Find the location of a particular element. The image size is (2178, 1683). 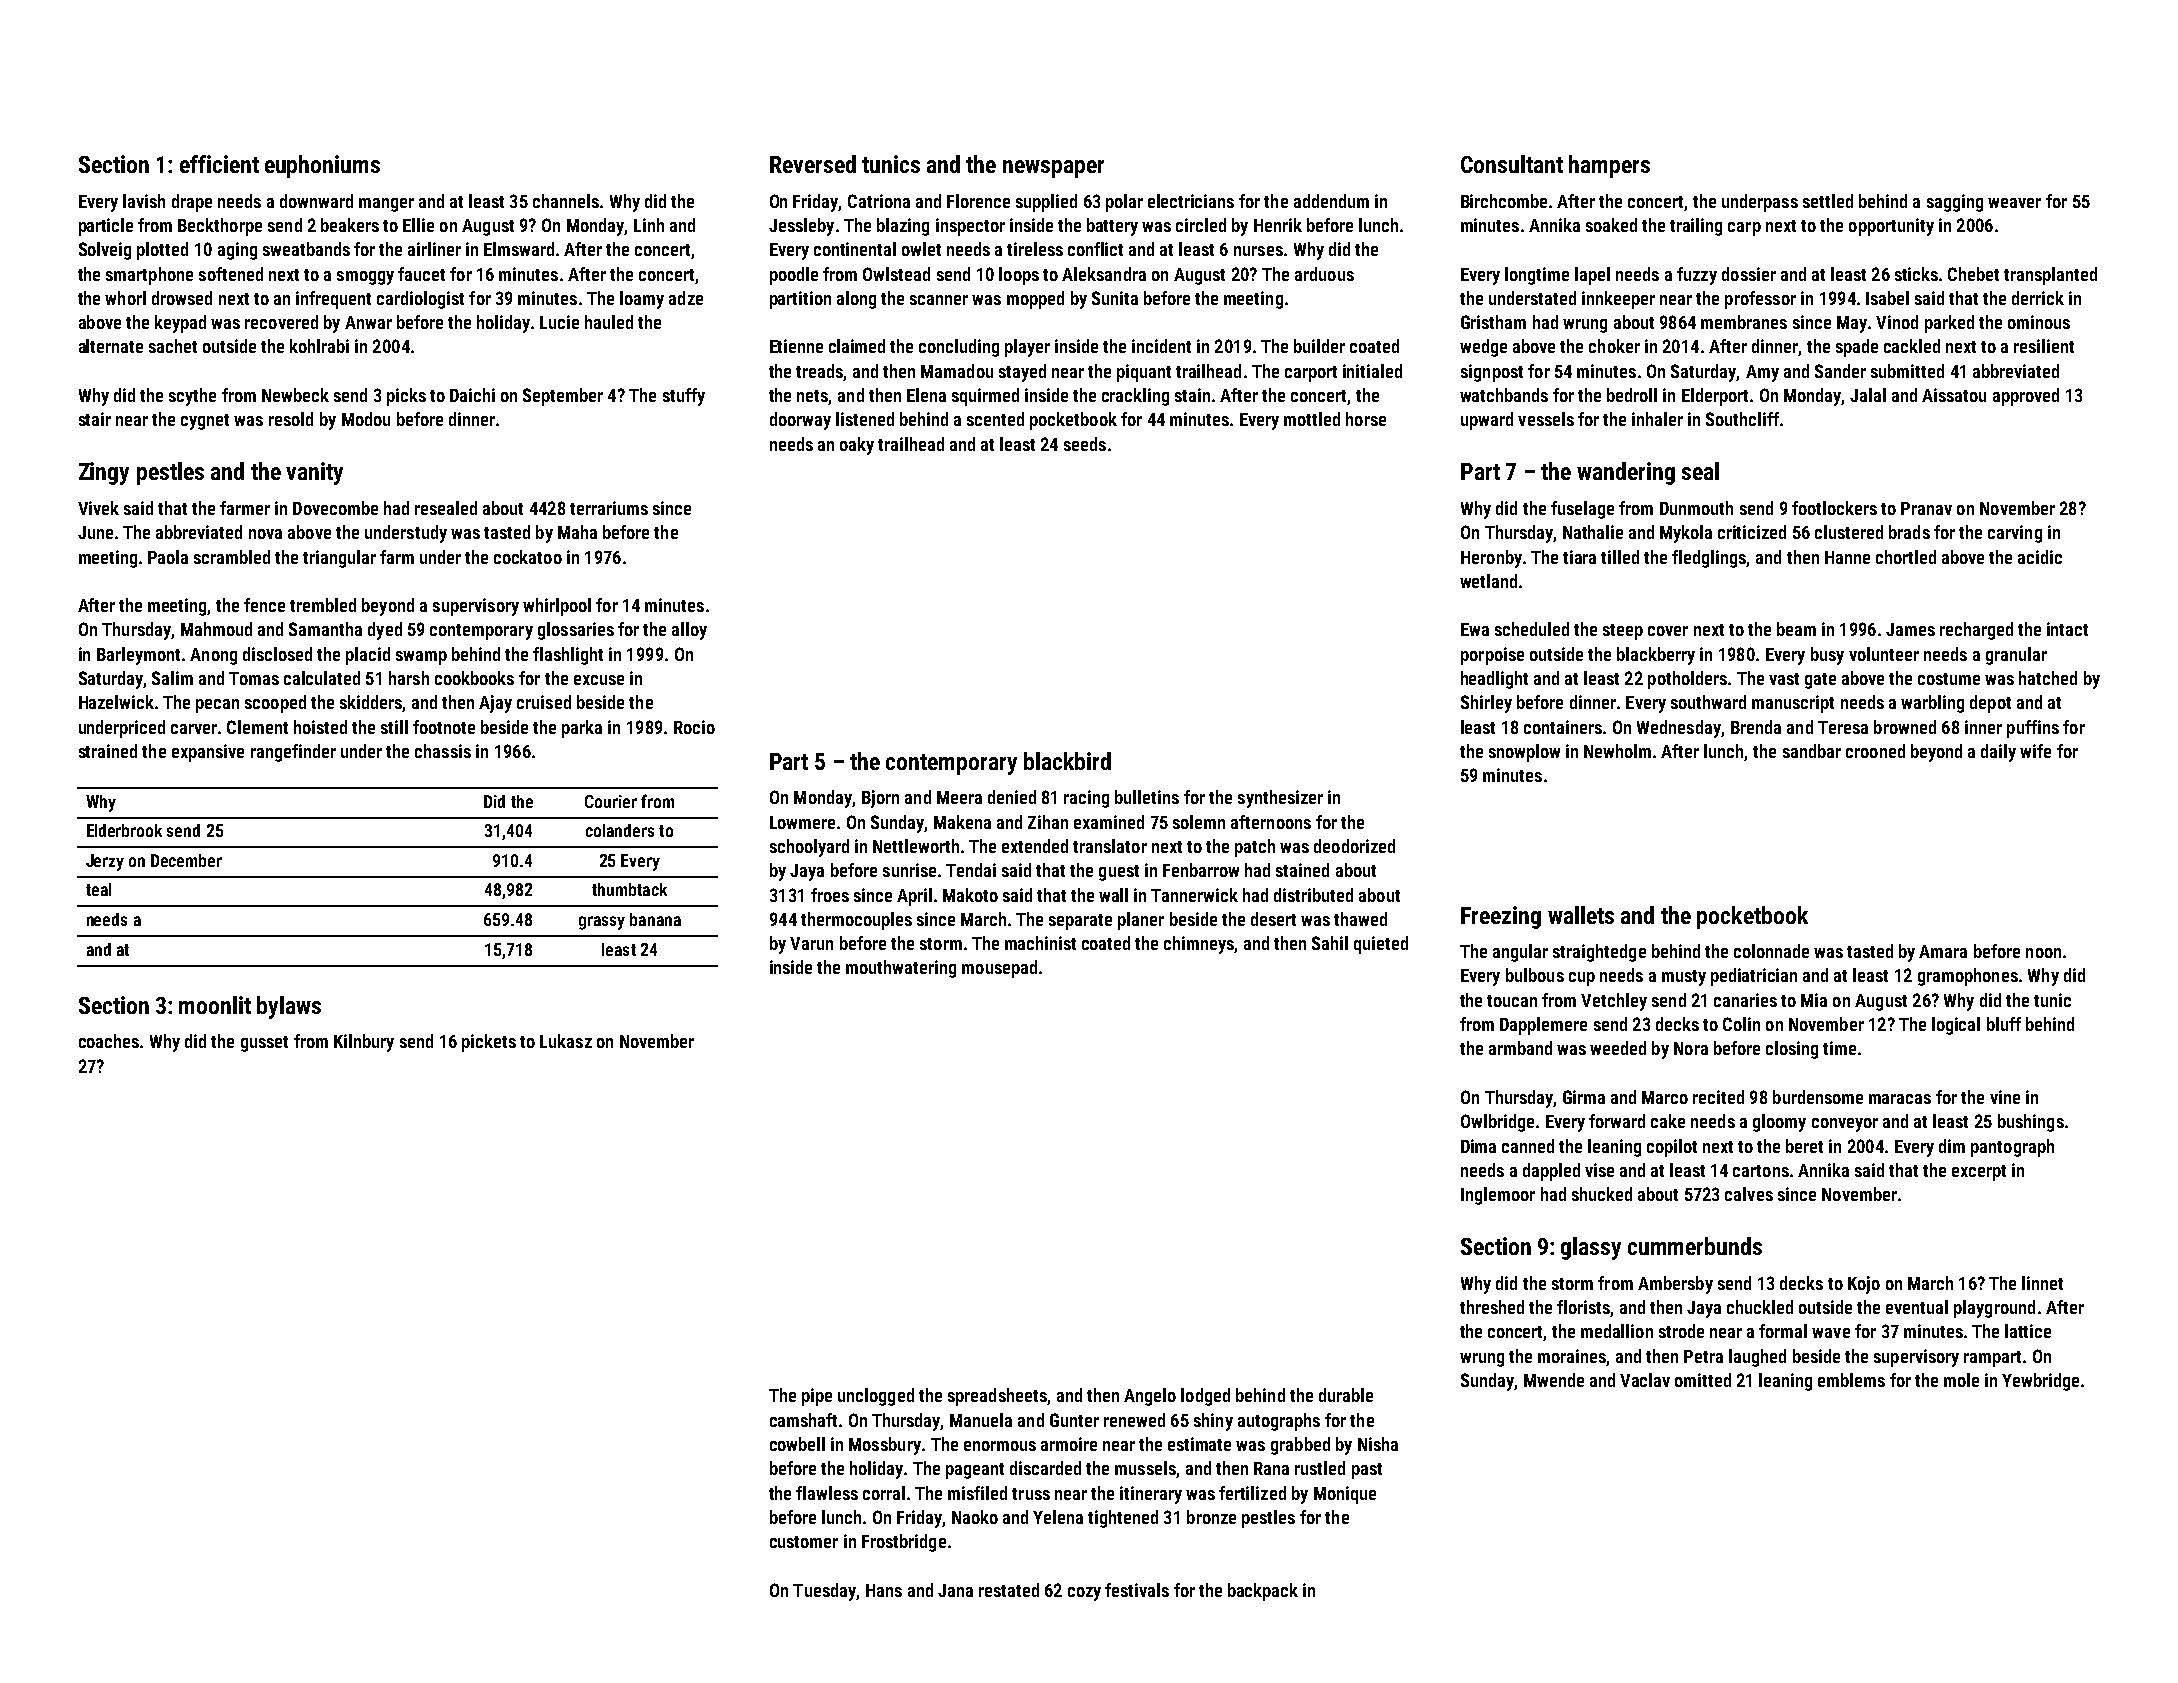

initialed is located at coordinates (1372, 371).
